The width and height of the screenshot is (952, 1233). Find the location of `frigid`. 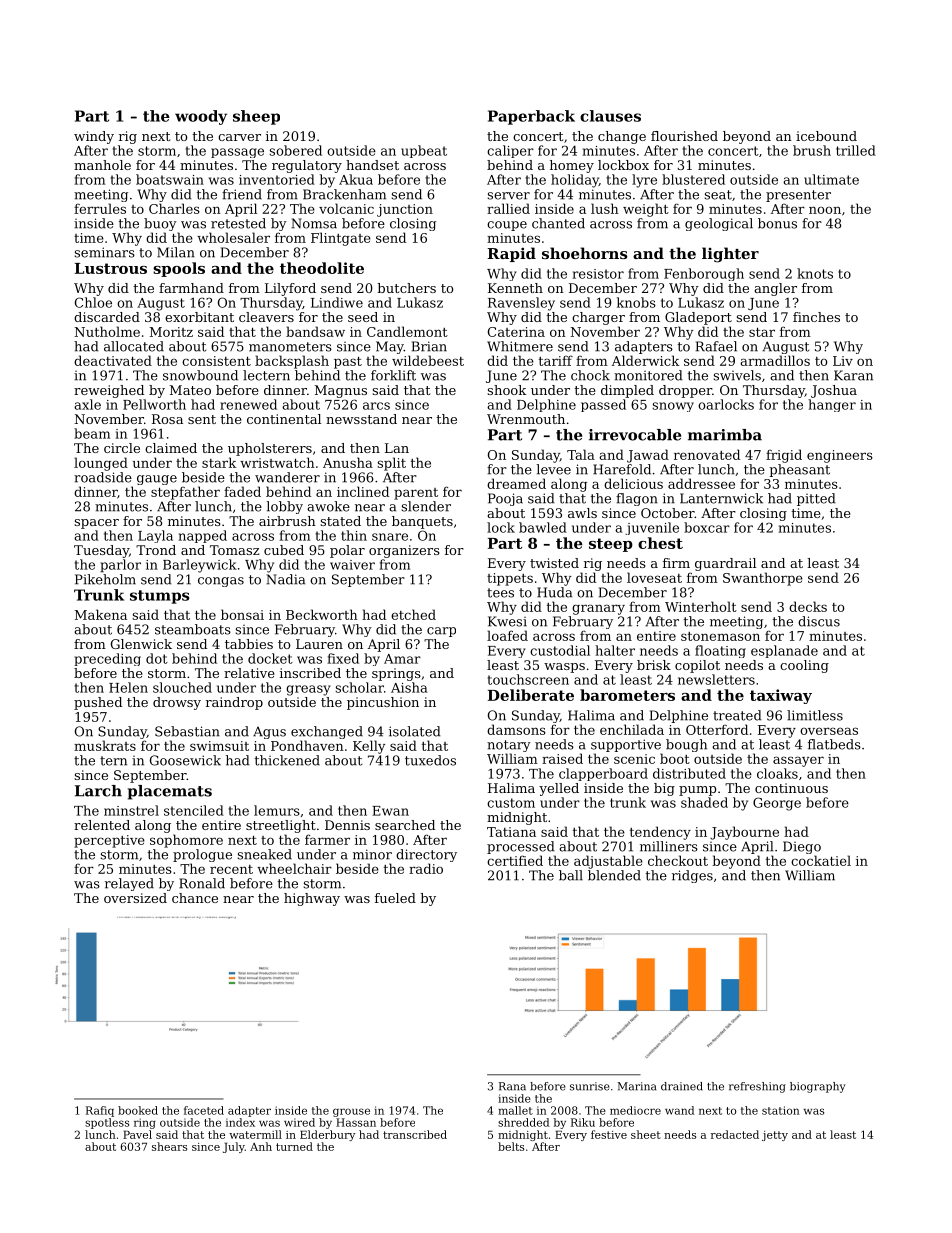

frigid is located at coordinates (784, 456).
